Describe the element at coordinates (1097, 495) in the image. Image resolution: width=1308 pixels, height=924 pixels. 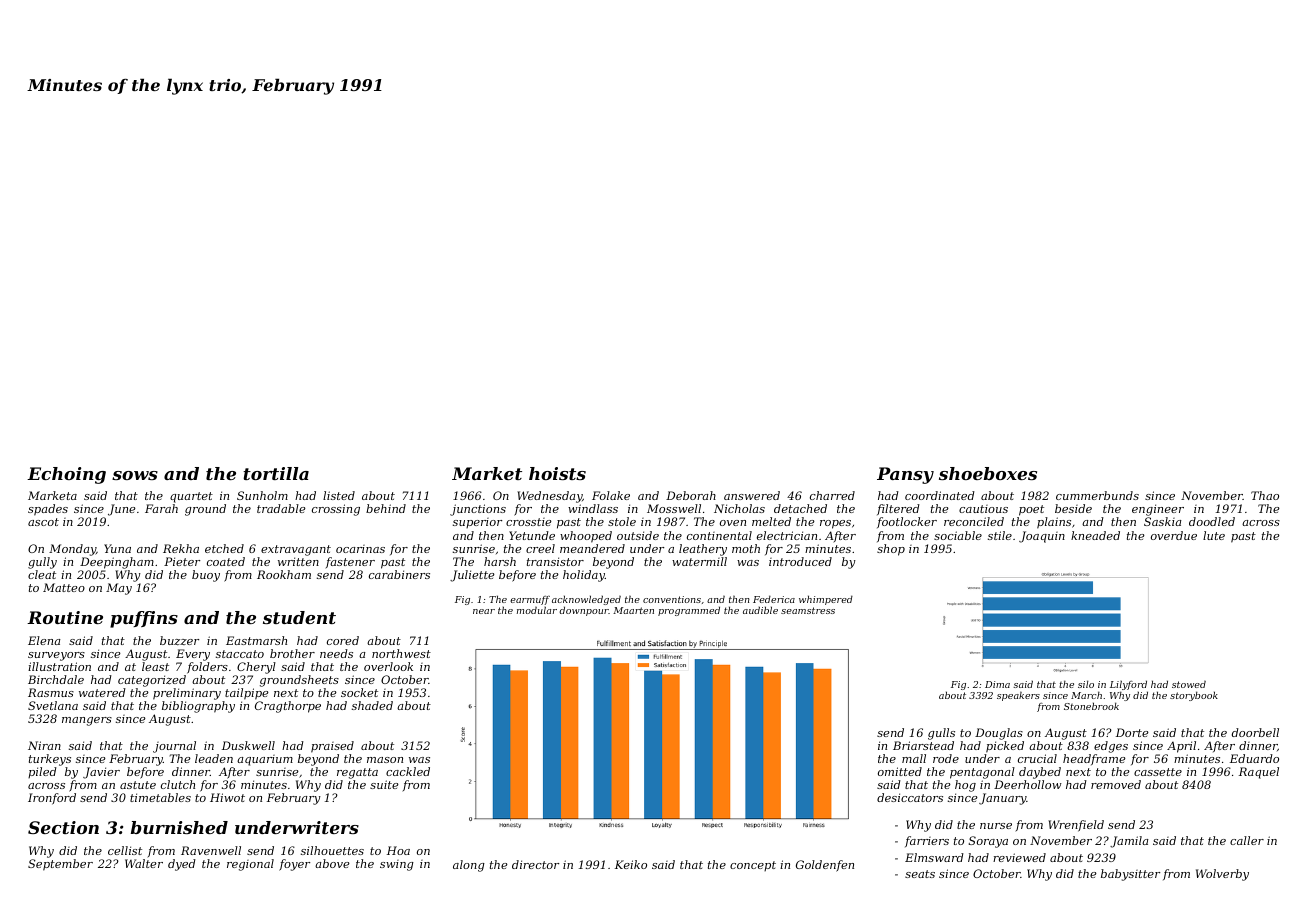
I see `cummerbunds` at that location.
